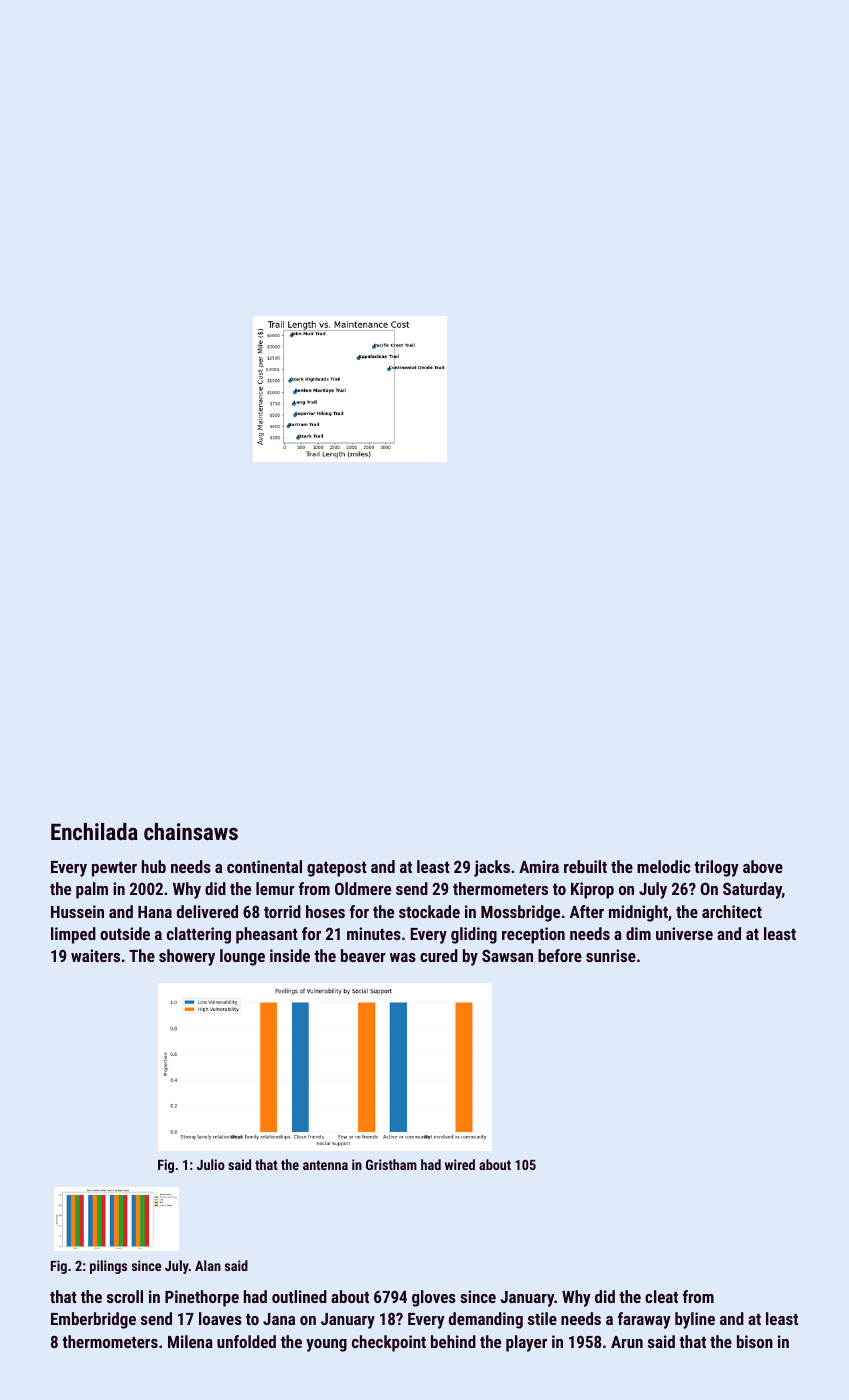 The height and width of the page is (1400, 849). I want to click on gloves, so click(434, 1298).
